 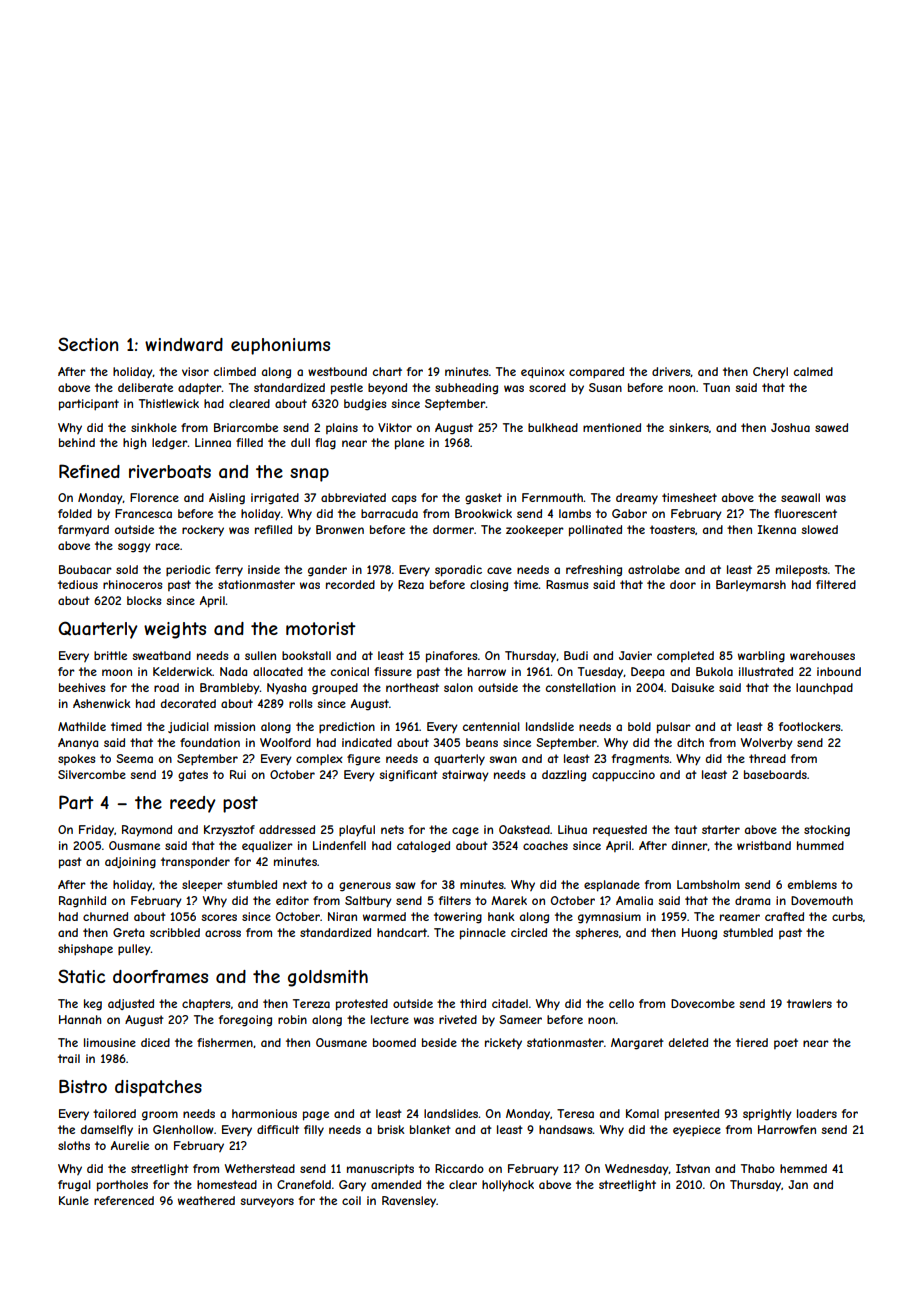 I want to click on Brookwick, so click(x=483, y=513).
